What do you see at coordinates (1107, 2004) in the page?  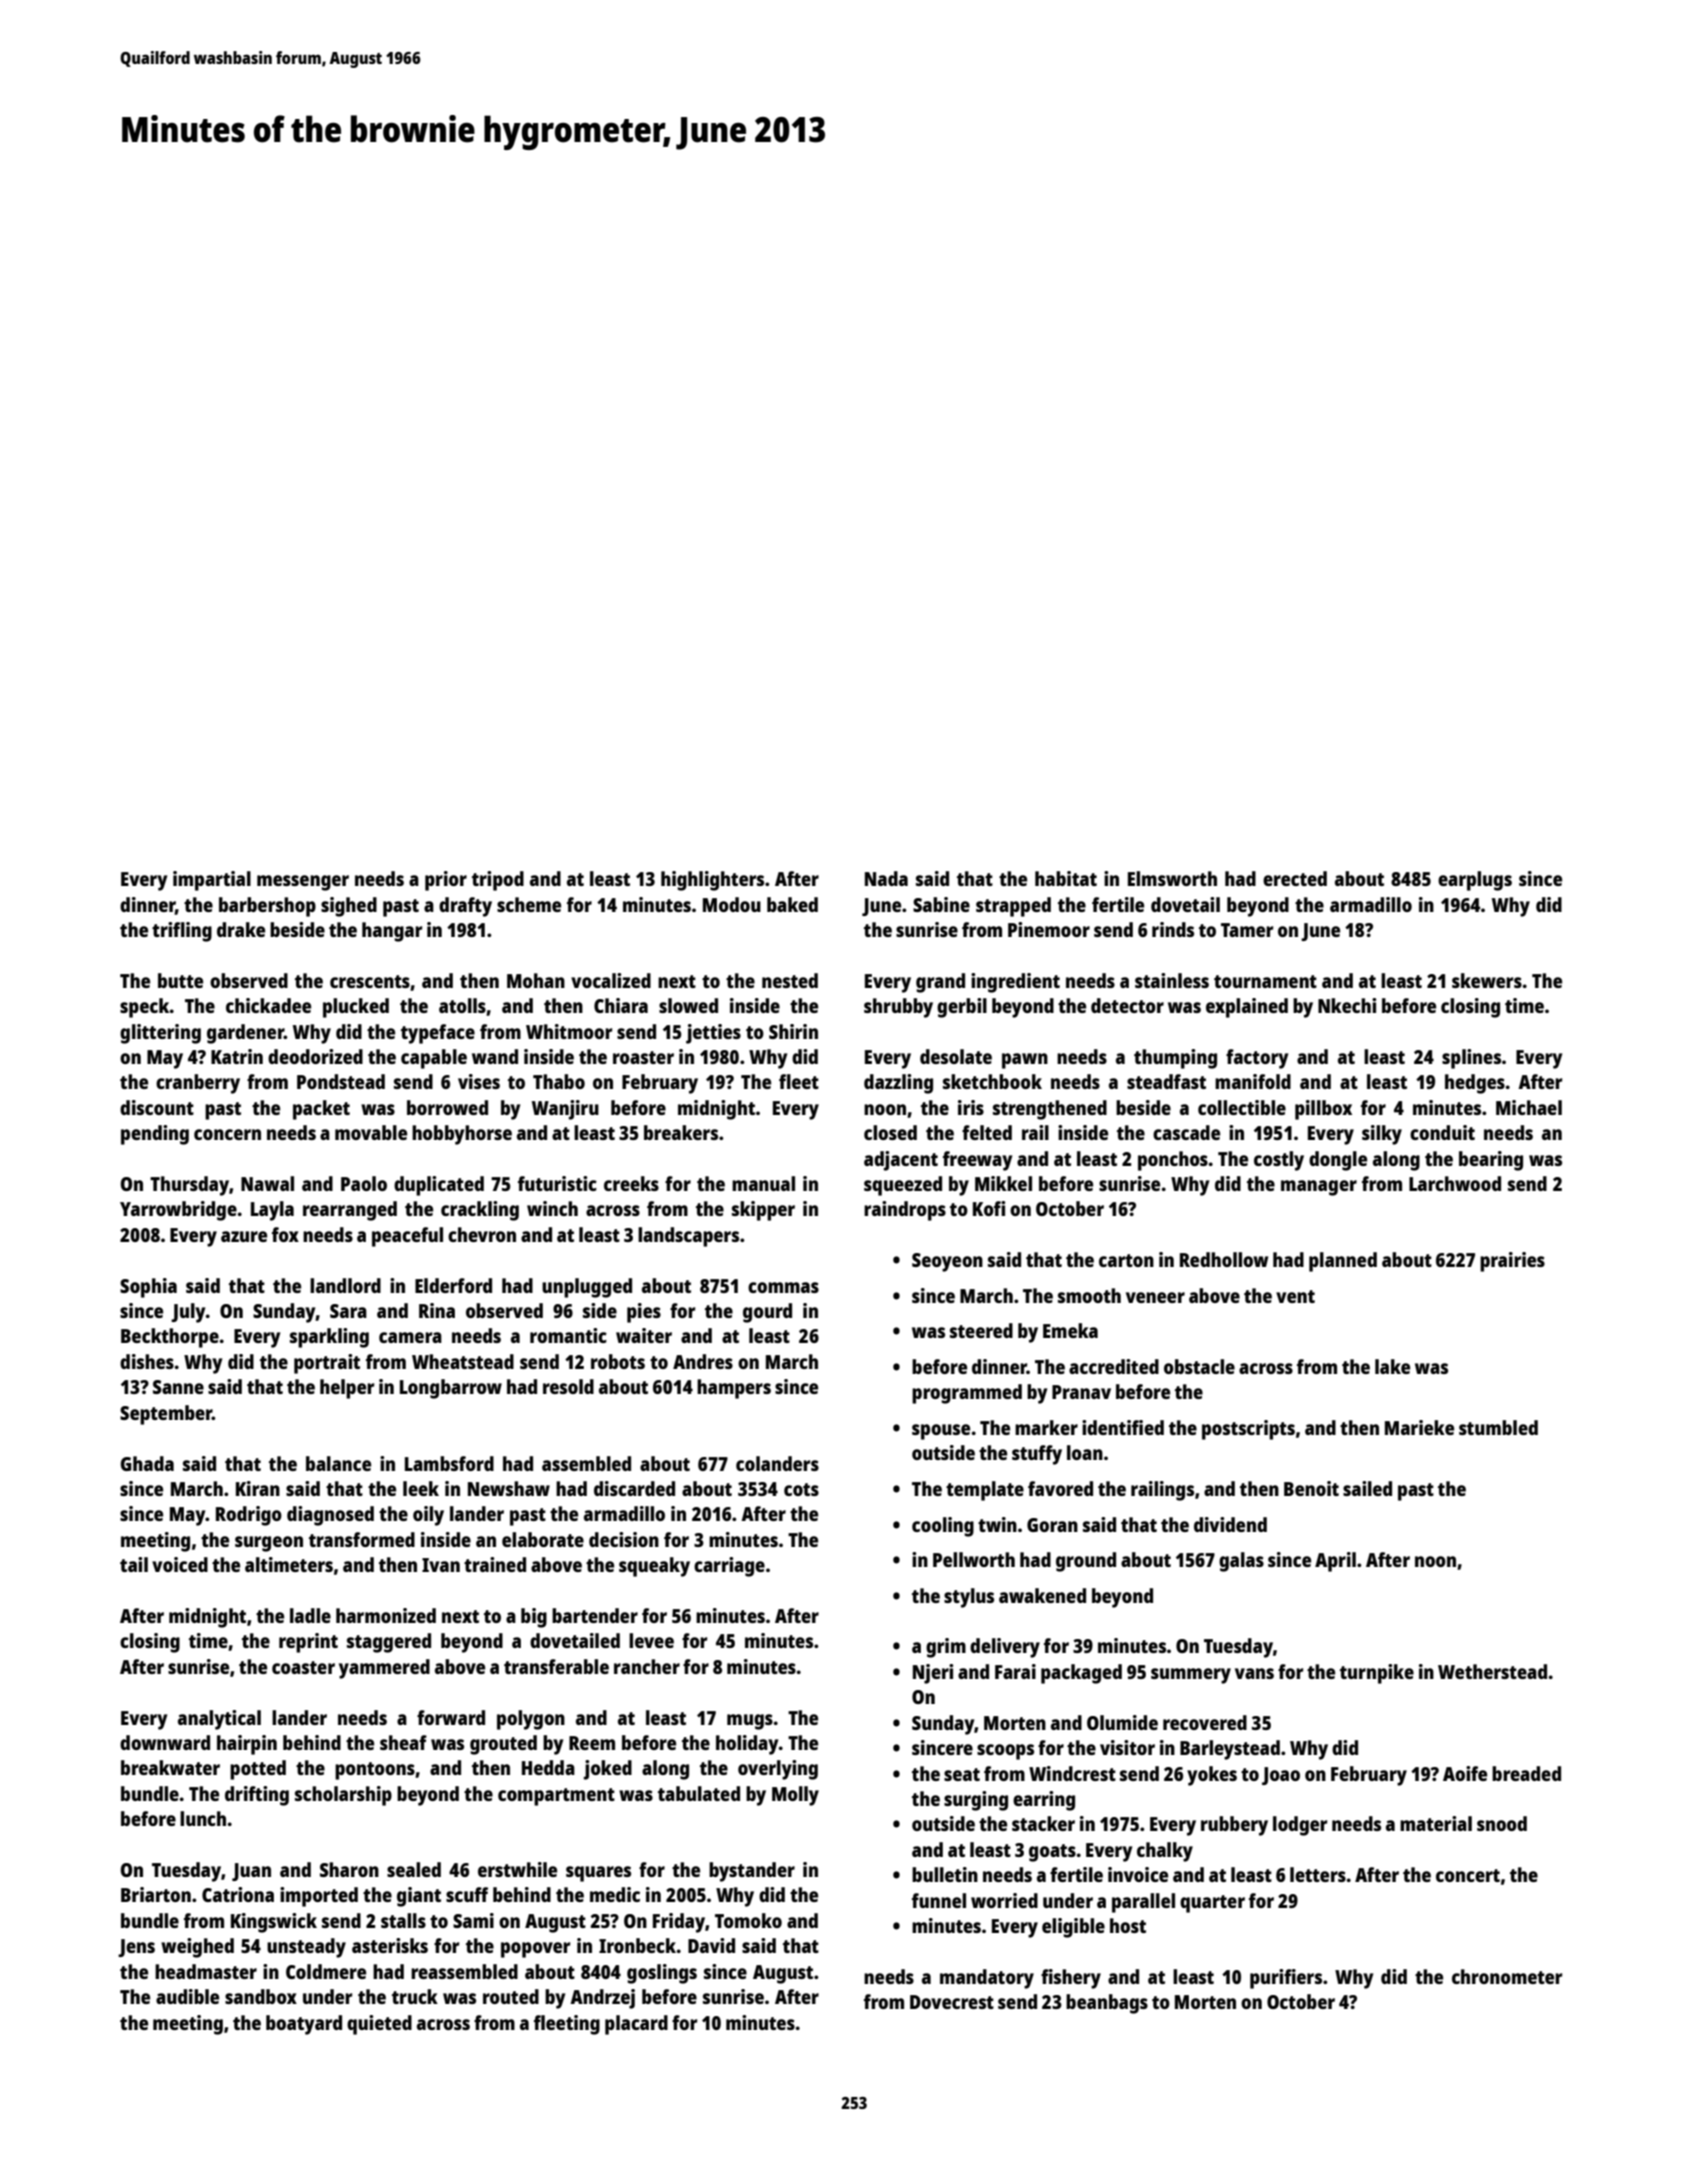 I see `beanbags` at bounding box center [1107, 2004].
